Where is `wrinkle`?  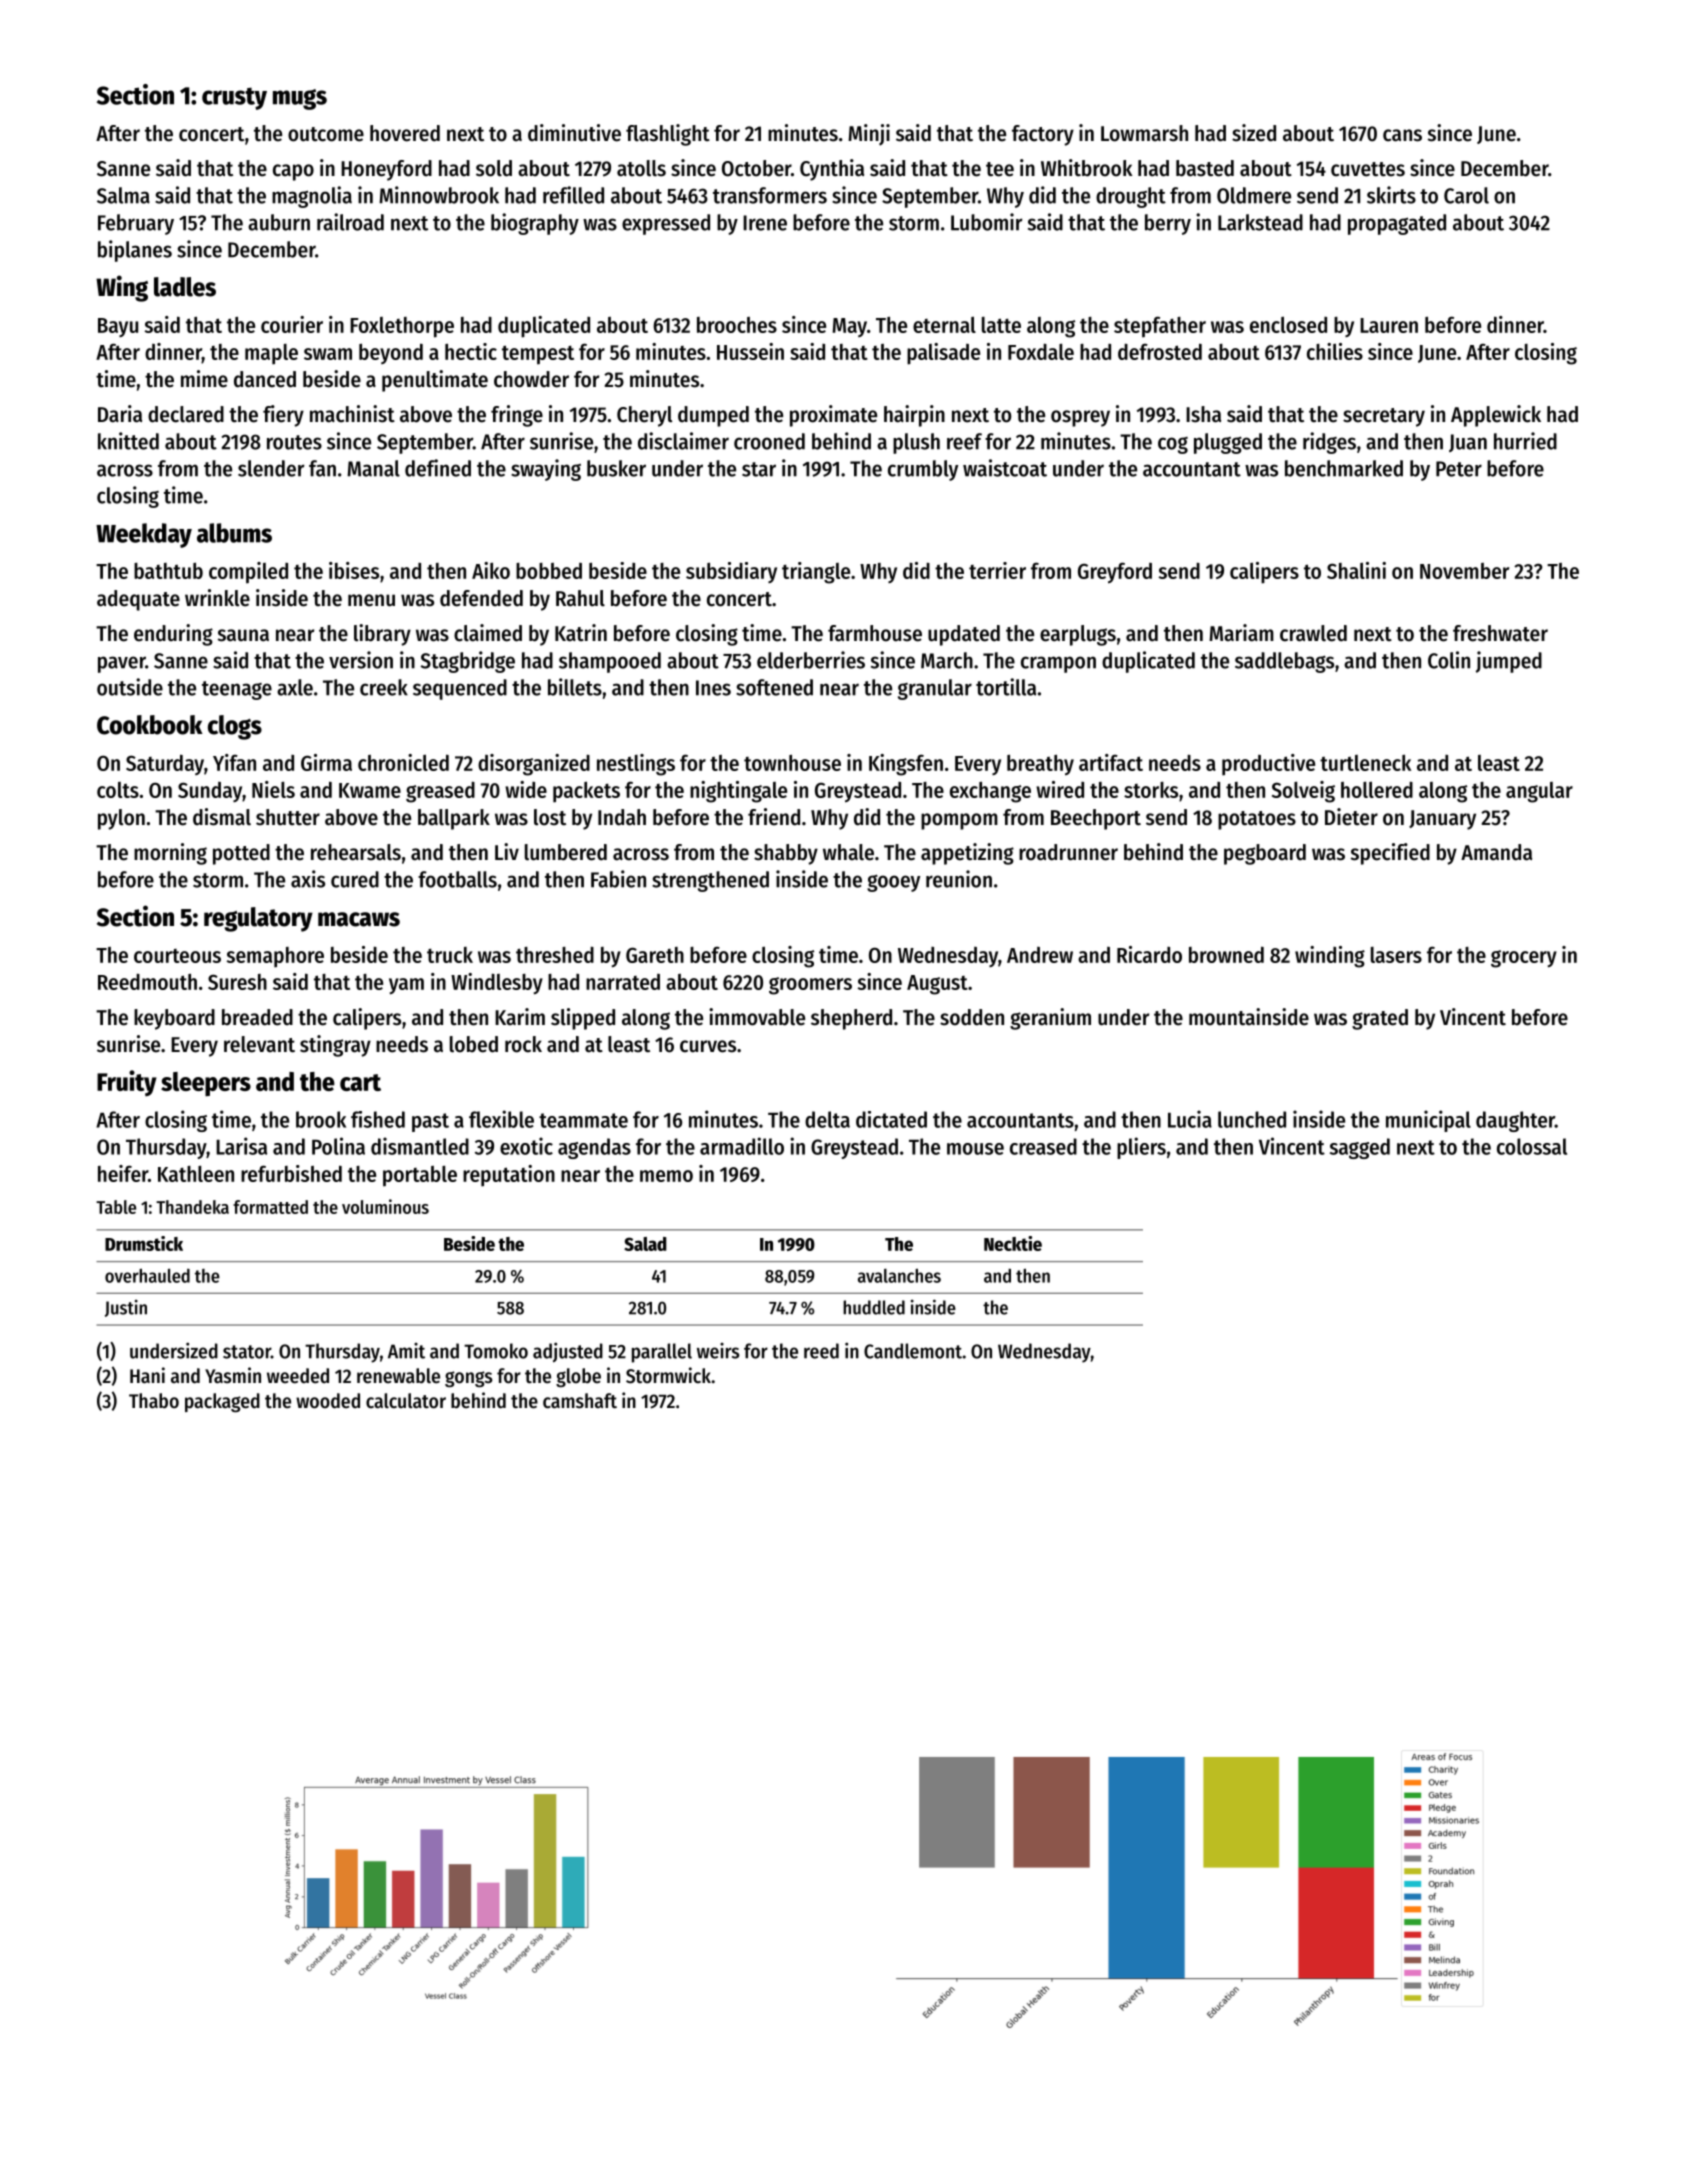 wrinkle is located at coordinates (217, 598).
